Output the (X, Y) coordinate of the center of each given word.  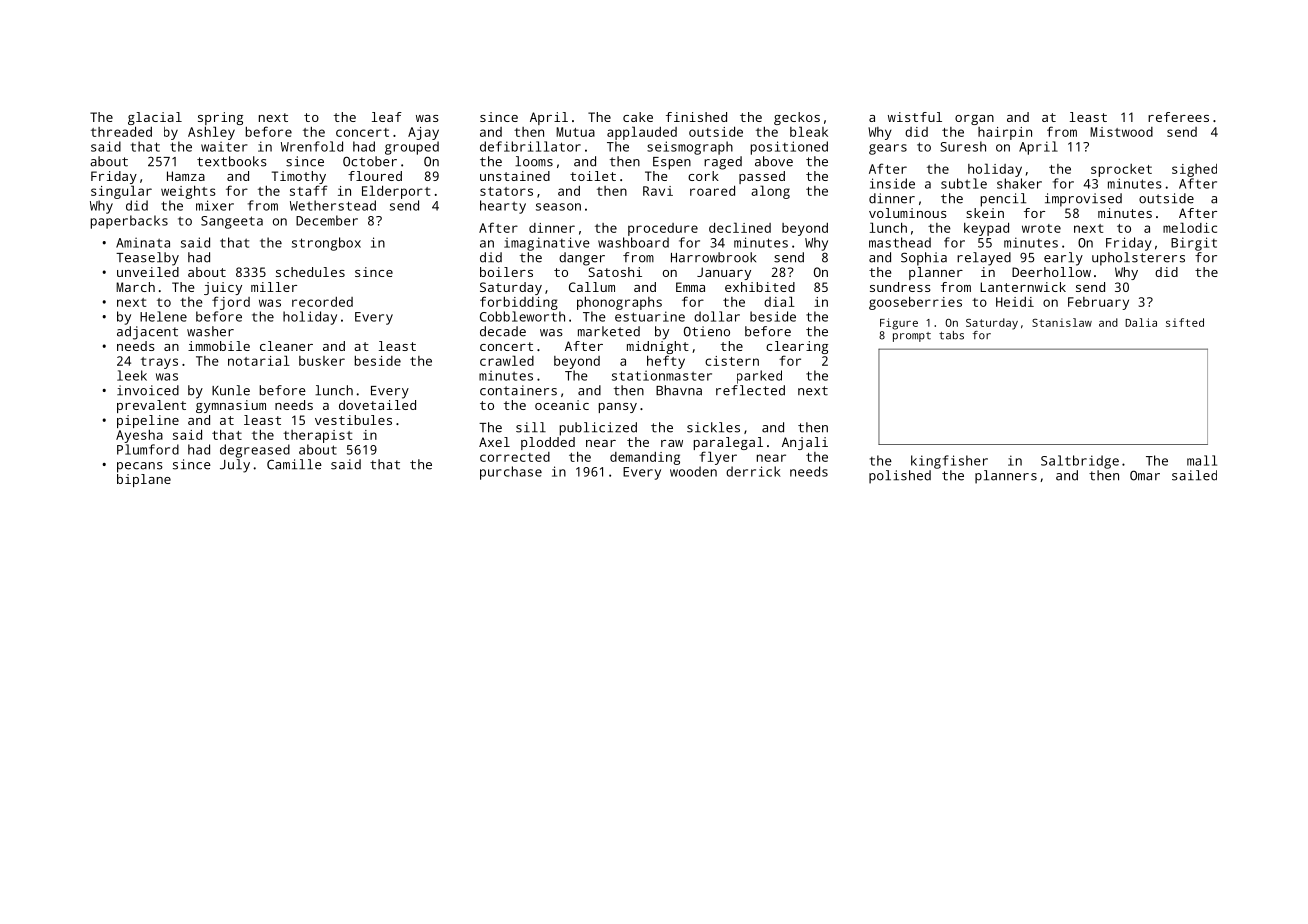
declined (740, 227)
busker (322, 361)
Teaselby (147, 259)
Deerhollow (1051, 272)
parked (759, 377)
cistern (732, 361)
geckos (797, 118)
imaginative (547, 244)
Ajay (423, 133)
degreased (255, 451)
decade (503, 331)
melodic (1190, 227)
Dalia (1141, 322)
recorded (322, 302)
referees (1178, 117)
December (327, 220)
